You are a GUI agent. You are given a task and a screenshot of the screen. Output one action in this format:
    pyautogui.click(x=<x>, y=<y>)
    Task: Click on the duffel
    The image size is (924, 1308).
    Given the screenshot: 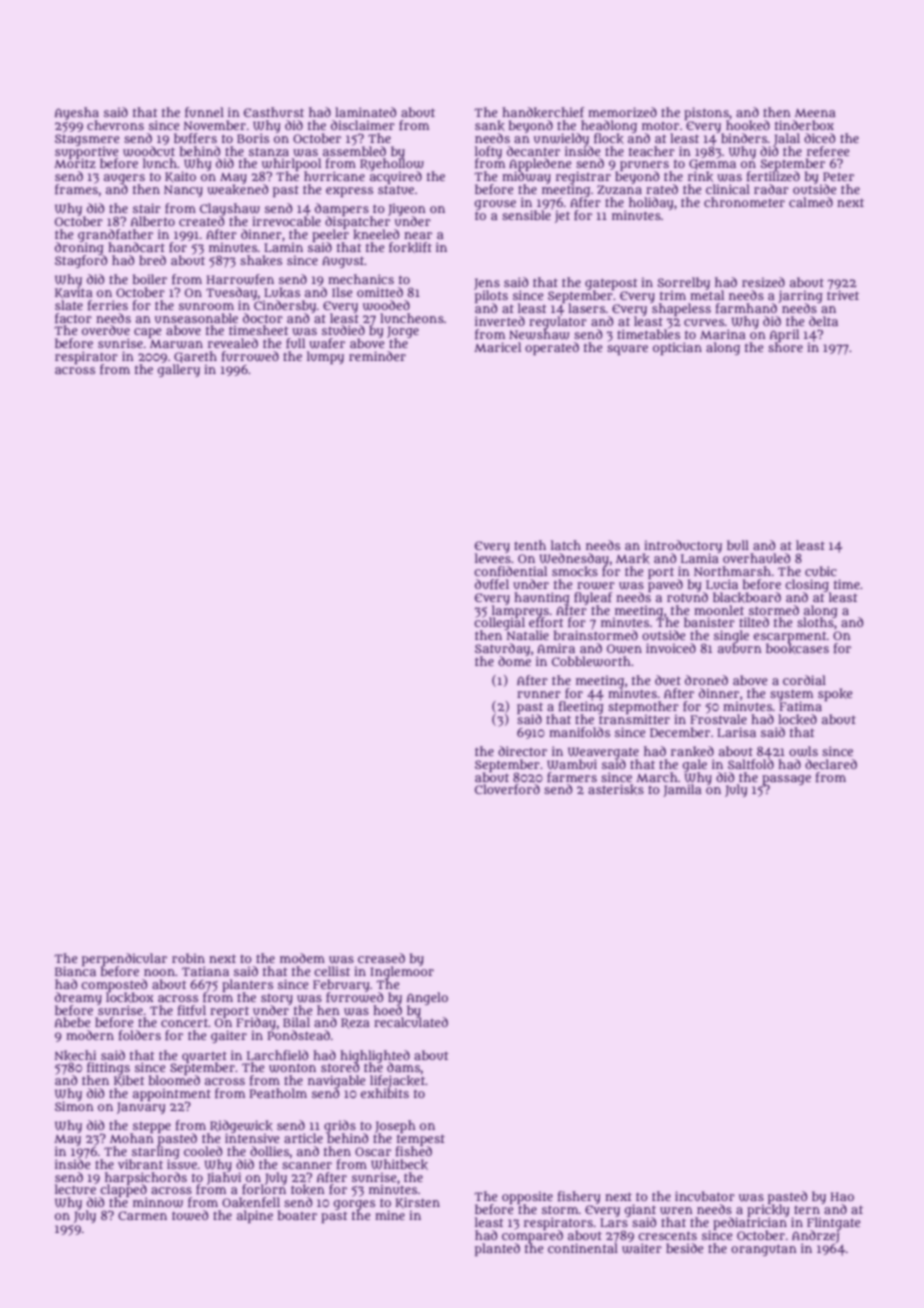 What is the action you would take?
    pyautogui.click(x=492, y=584)
